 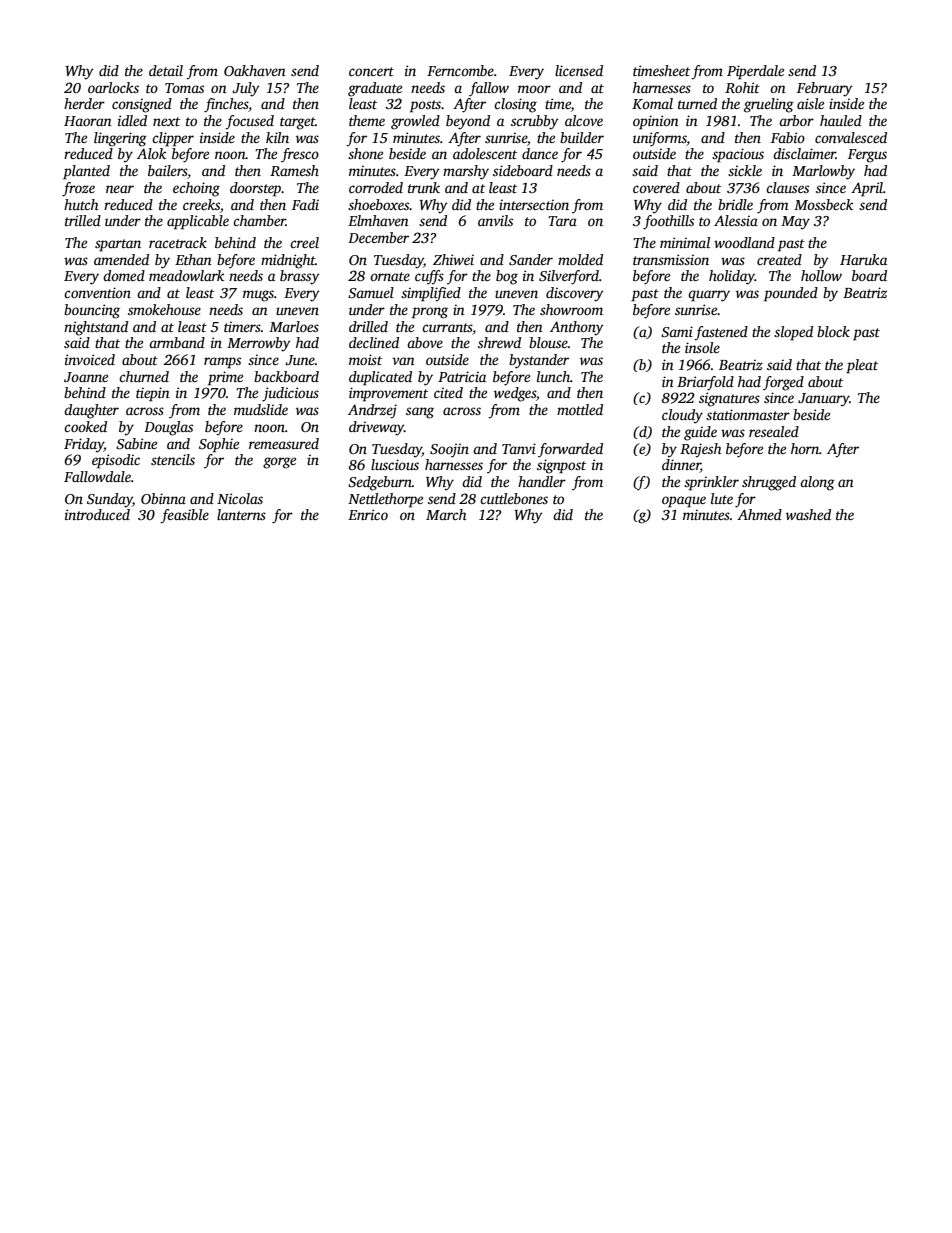 What do you see at coordinates (709, 296) in the screenshot?
I see `quarry` at bounding box center [709, 296].
